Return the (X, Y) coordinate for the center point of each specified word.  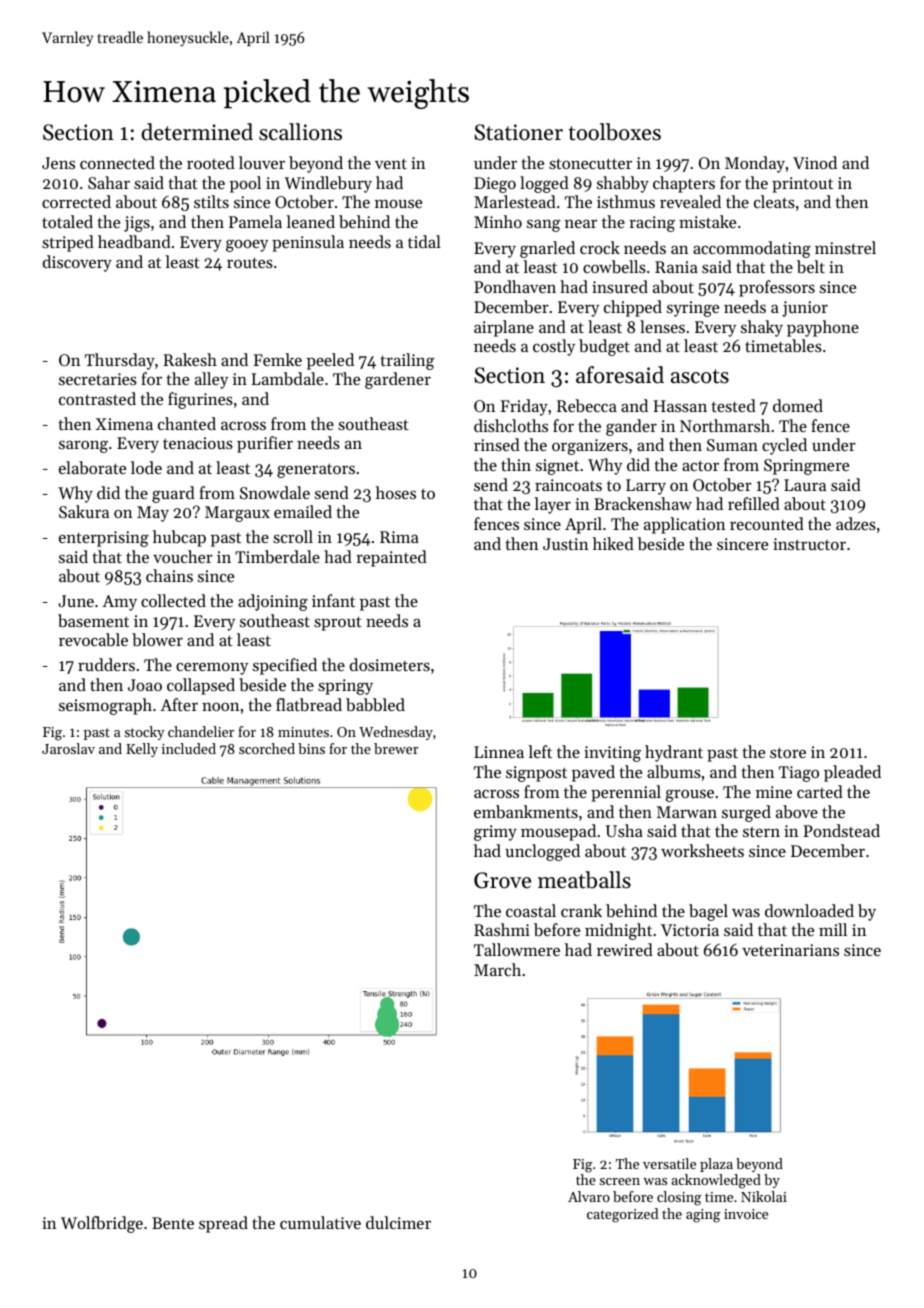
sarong (83, 446)
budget (604, 347)
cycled (784, 446)
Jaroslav (68, 748)
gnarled (547, 249)
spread (223, 1224)
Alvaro (589, 1196)
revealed (690, 201)
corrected (76, 201)
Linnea (499, 752)
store (788, 752)
